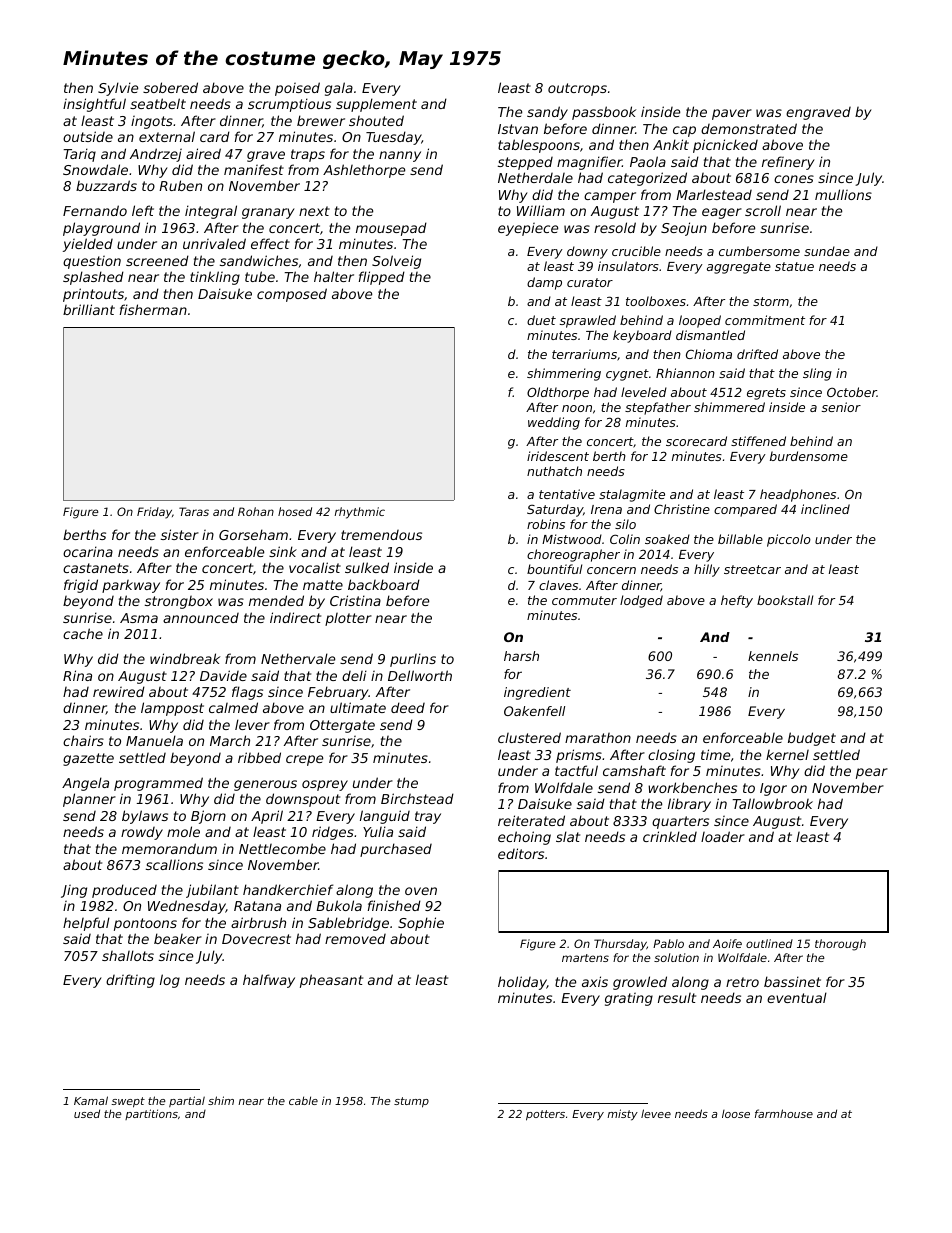 Image resolution: width=952 pixels, height=1233 pixels. I want to click on castanets, so click(96, 568).
